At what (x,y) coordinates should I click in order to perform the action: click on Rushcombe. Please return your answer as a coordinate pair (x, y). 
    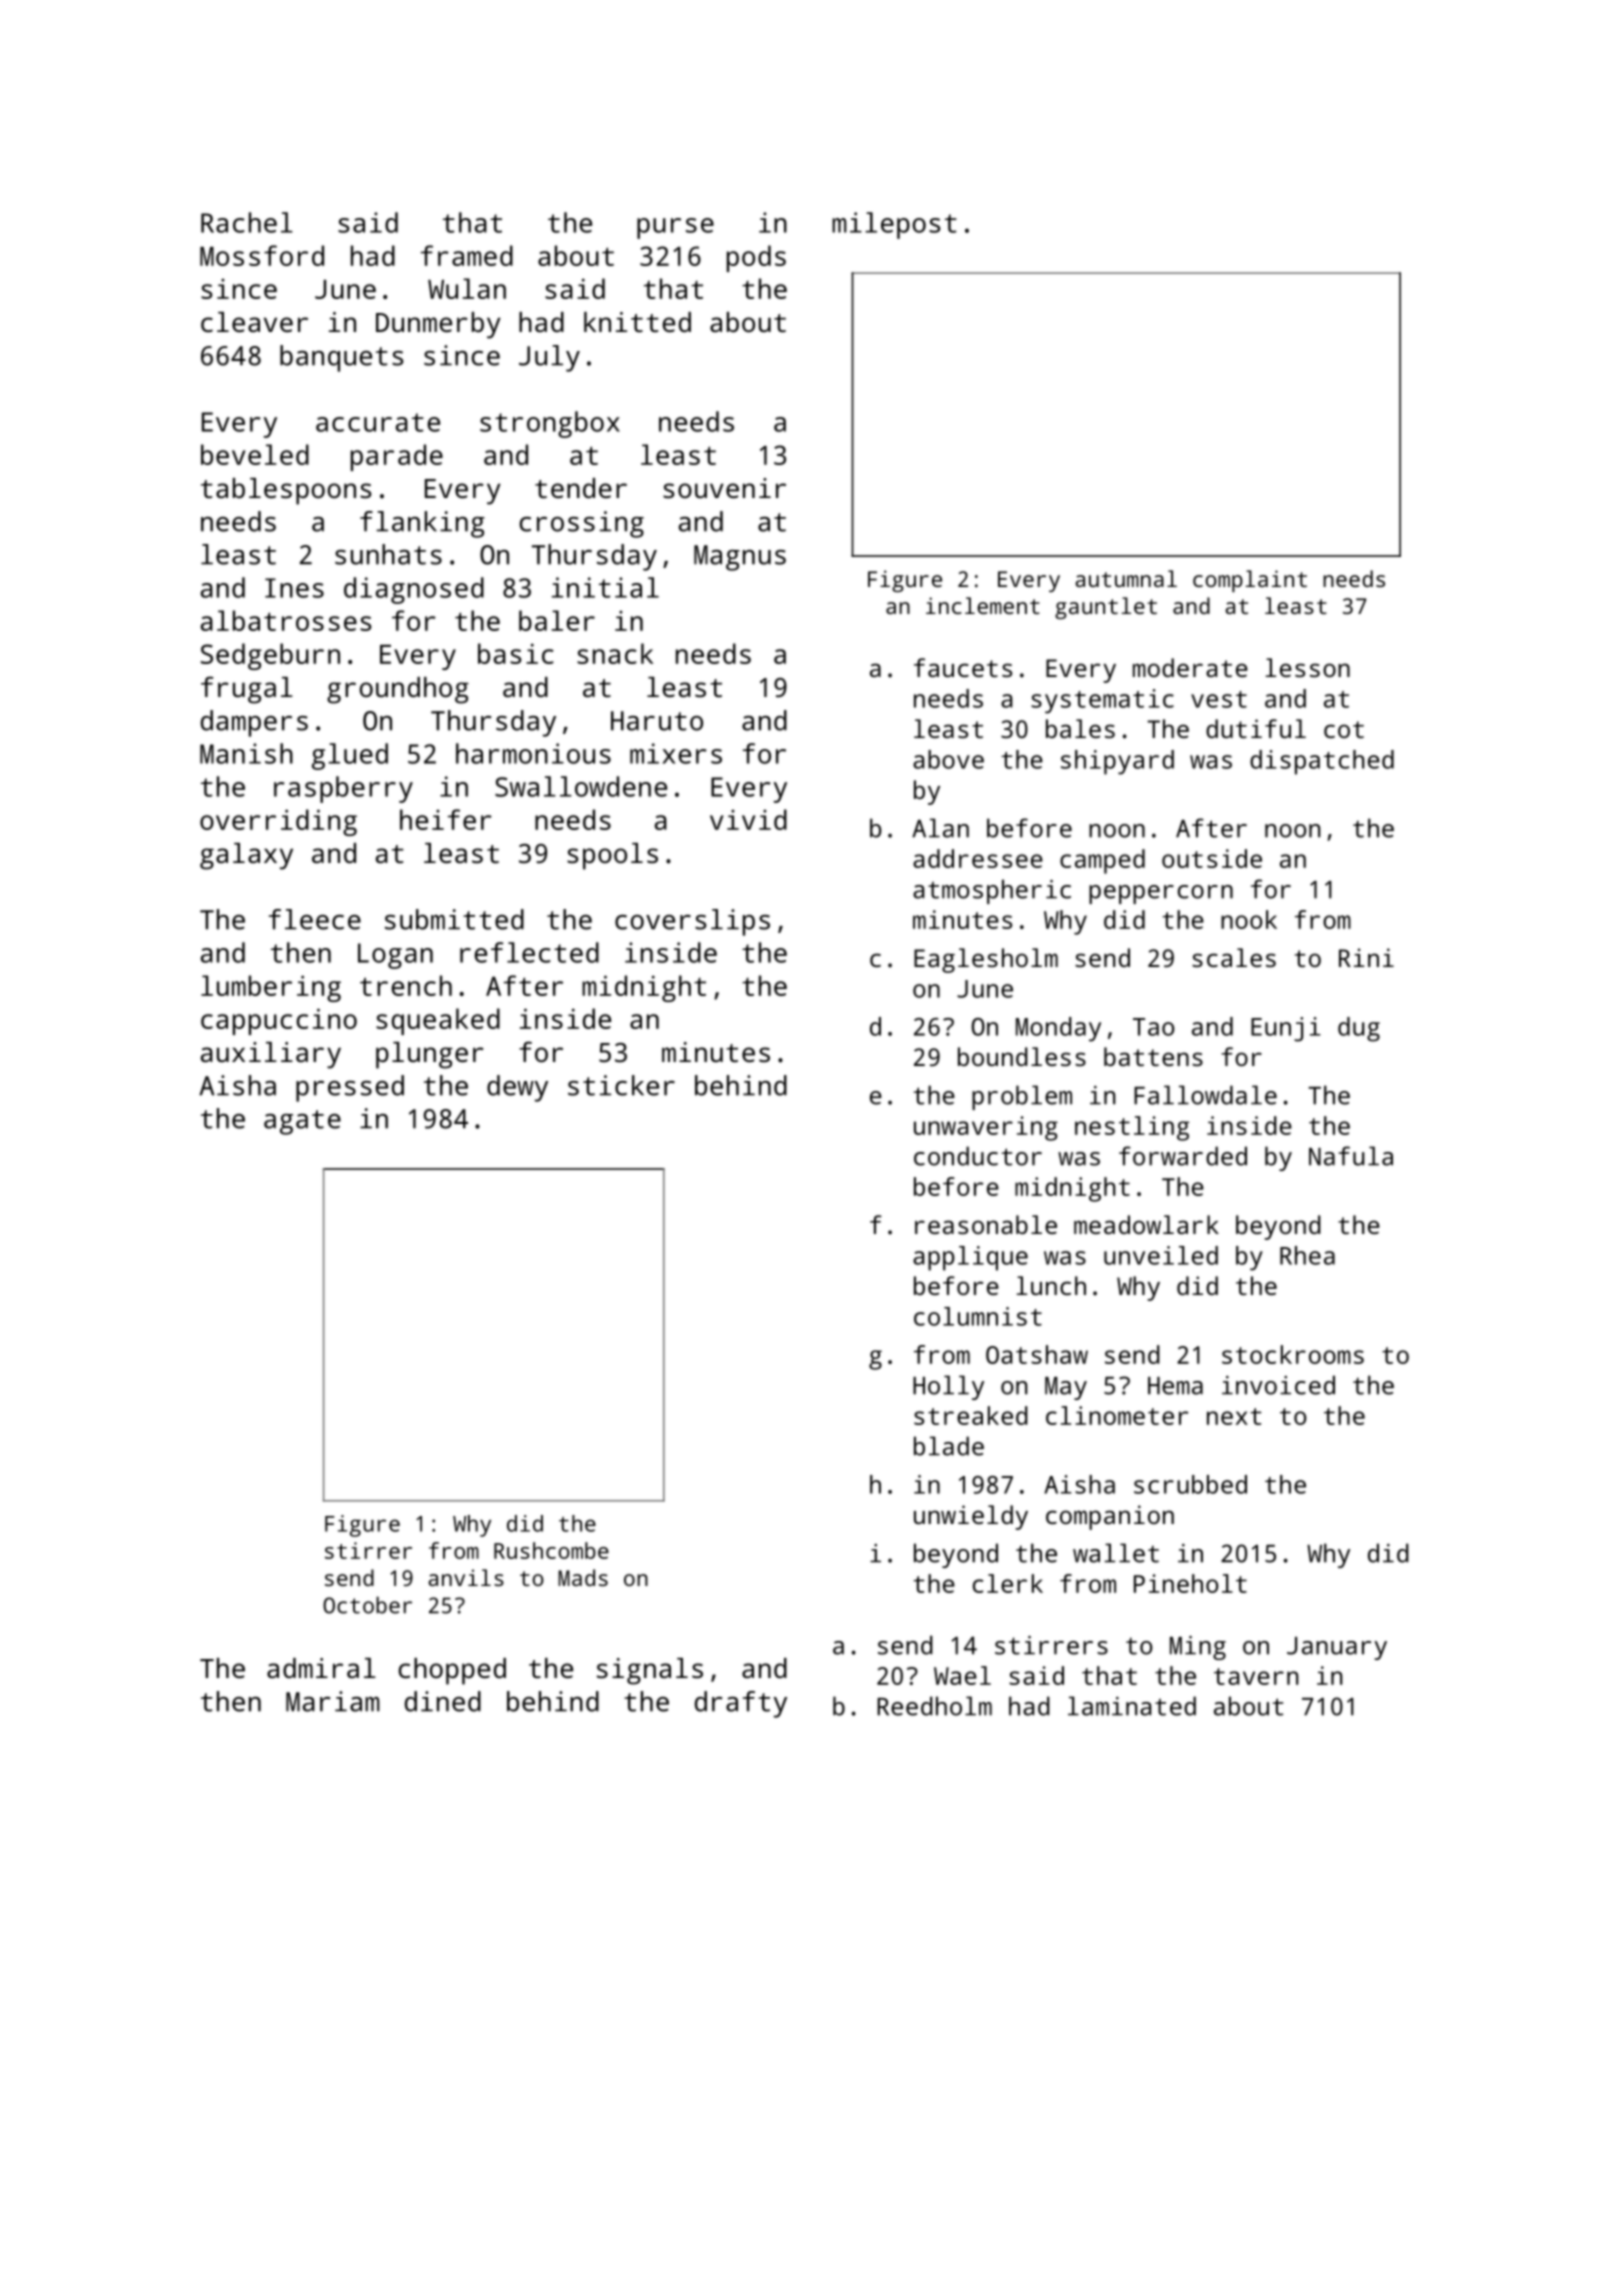
    Looking at the image, I should click on (551, 1550).
